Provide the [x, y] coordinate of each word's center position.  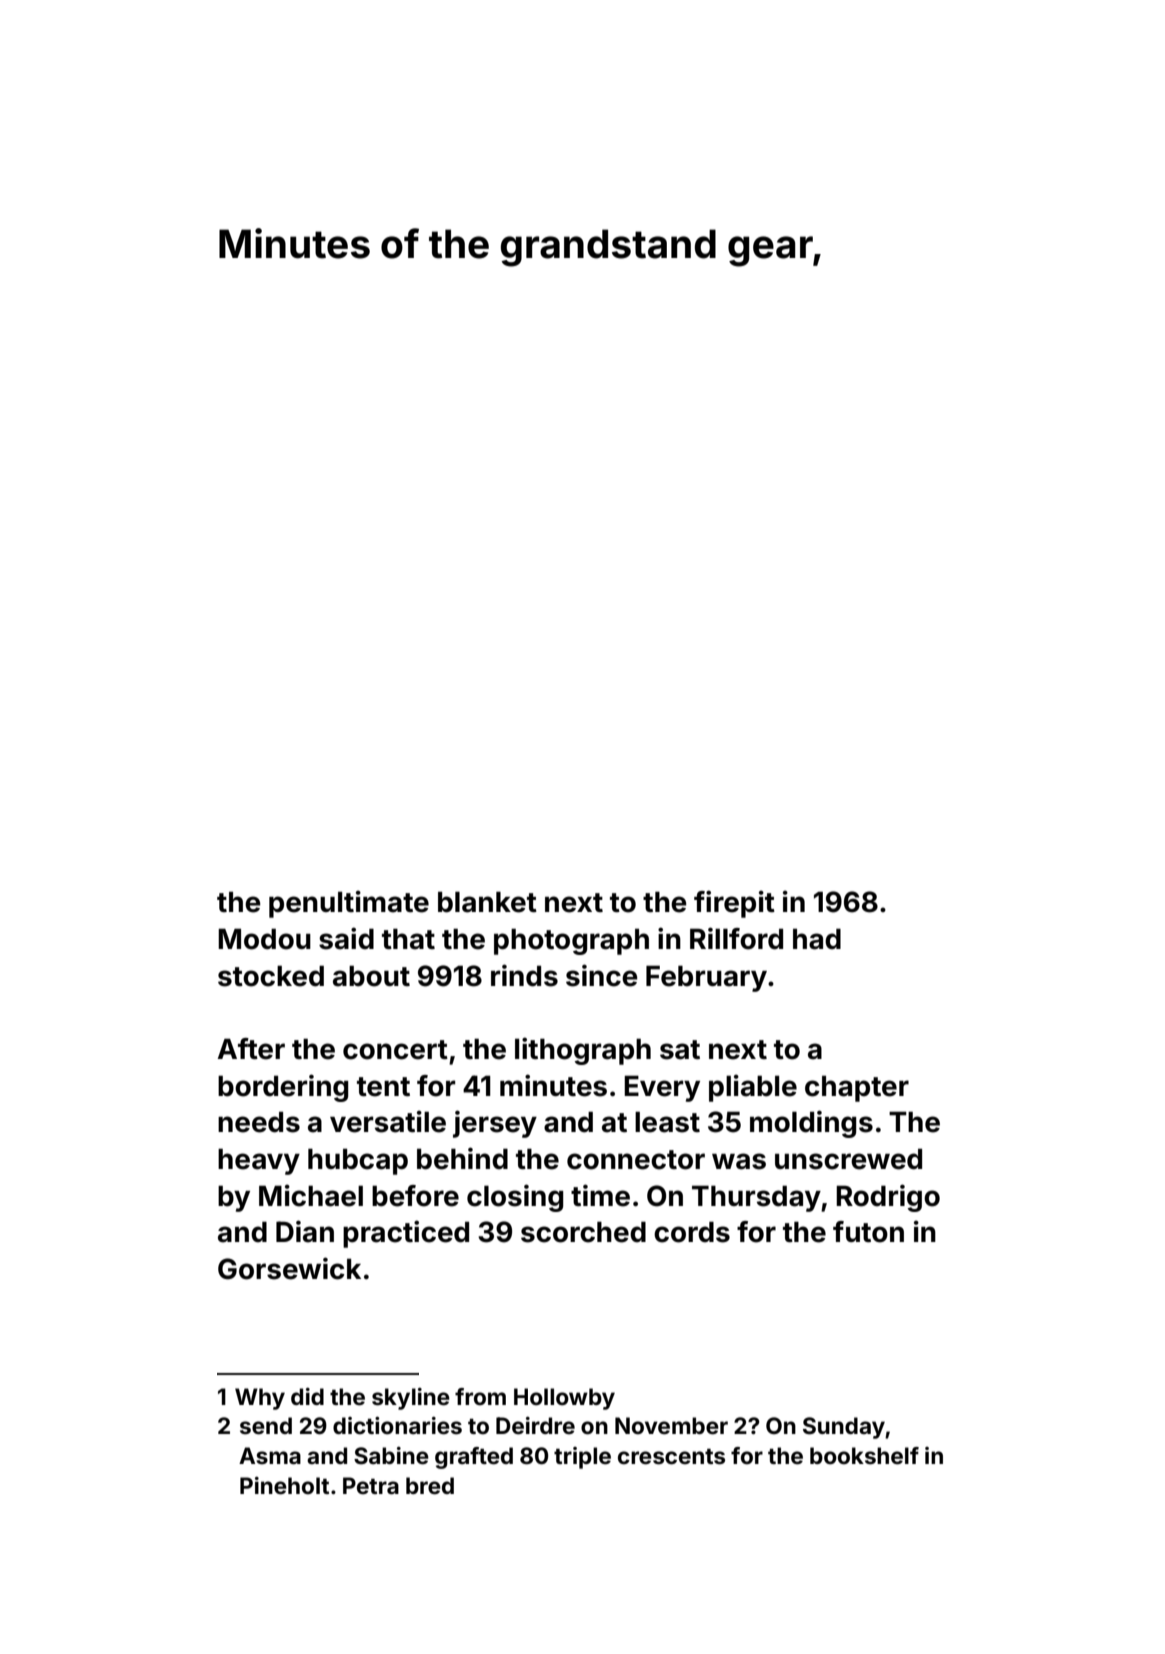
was [739, 1161]
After [251, 1049]
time [600, 1195]
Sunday [844, 1428]
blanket [487, 902]
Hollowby [564, 1399]
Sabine [391, 1455]
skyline [411, 1399]
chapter [857, 1088]
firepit [734, 904]
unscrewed [848, 1159]
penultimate [349, 904]
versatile [388, 1121]
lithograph [583, 1051]
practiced [406, 1234]
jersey [495, 1124]
